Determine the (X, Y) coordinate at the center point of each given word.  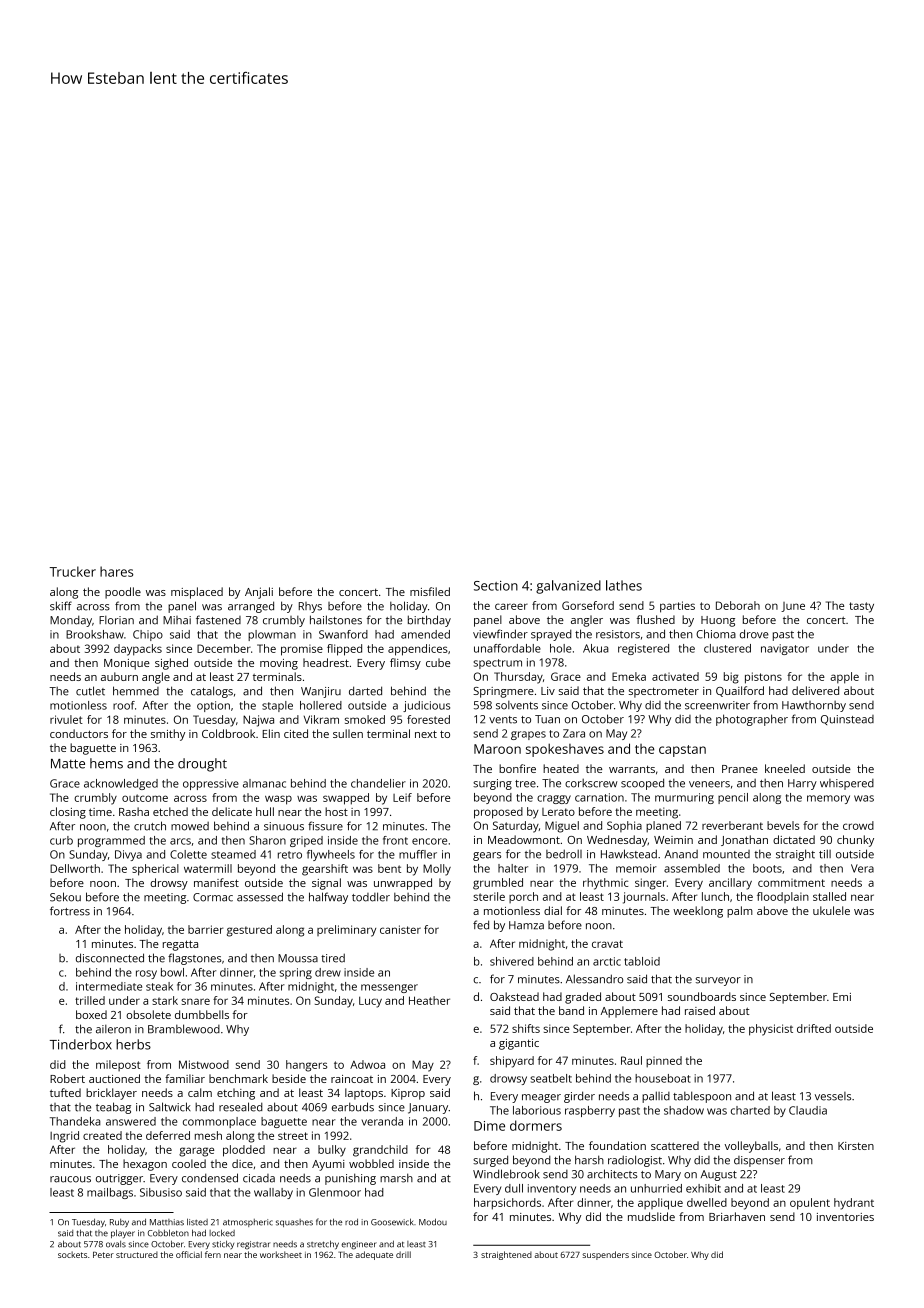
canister (400, 929)
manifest (216, 882)
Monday (71, 621)
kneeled (785, 768)
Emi (842, 997)
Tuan (547, 719)
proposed (498, 813)
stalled (829, 896)
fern (213, 1254)
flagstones (195, 959)
